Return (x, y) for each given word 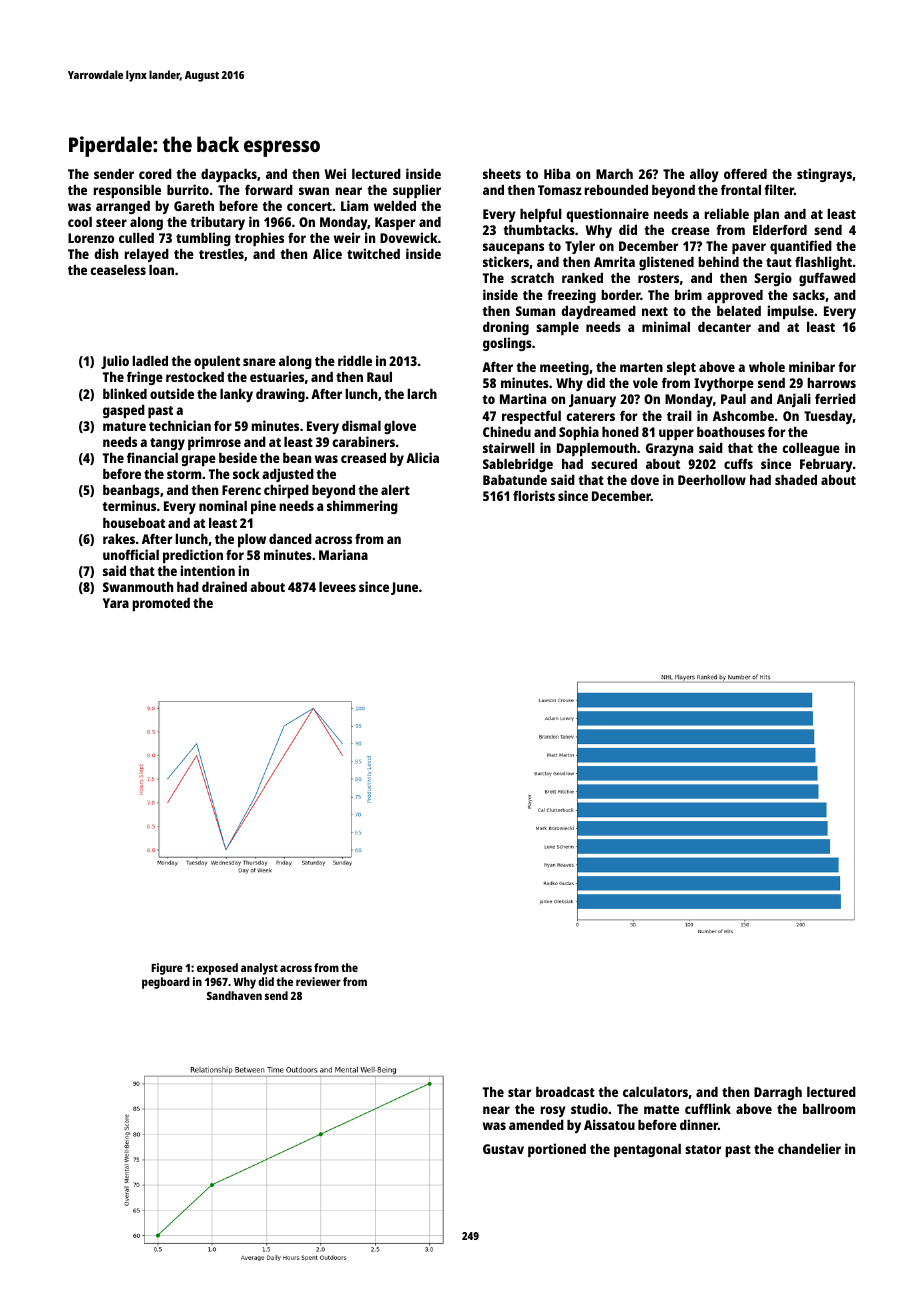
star (519, 1092)
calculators (655, 1092)
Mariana (343, 554)
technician (180, 425)
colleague (811, 449)
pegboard (166, 983)
